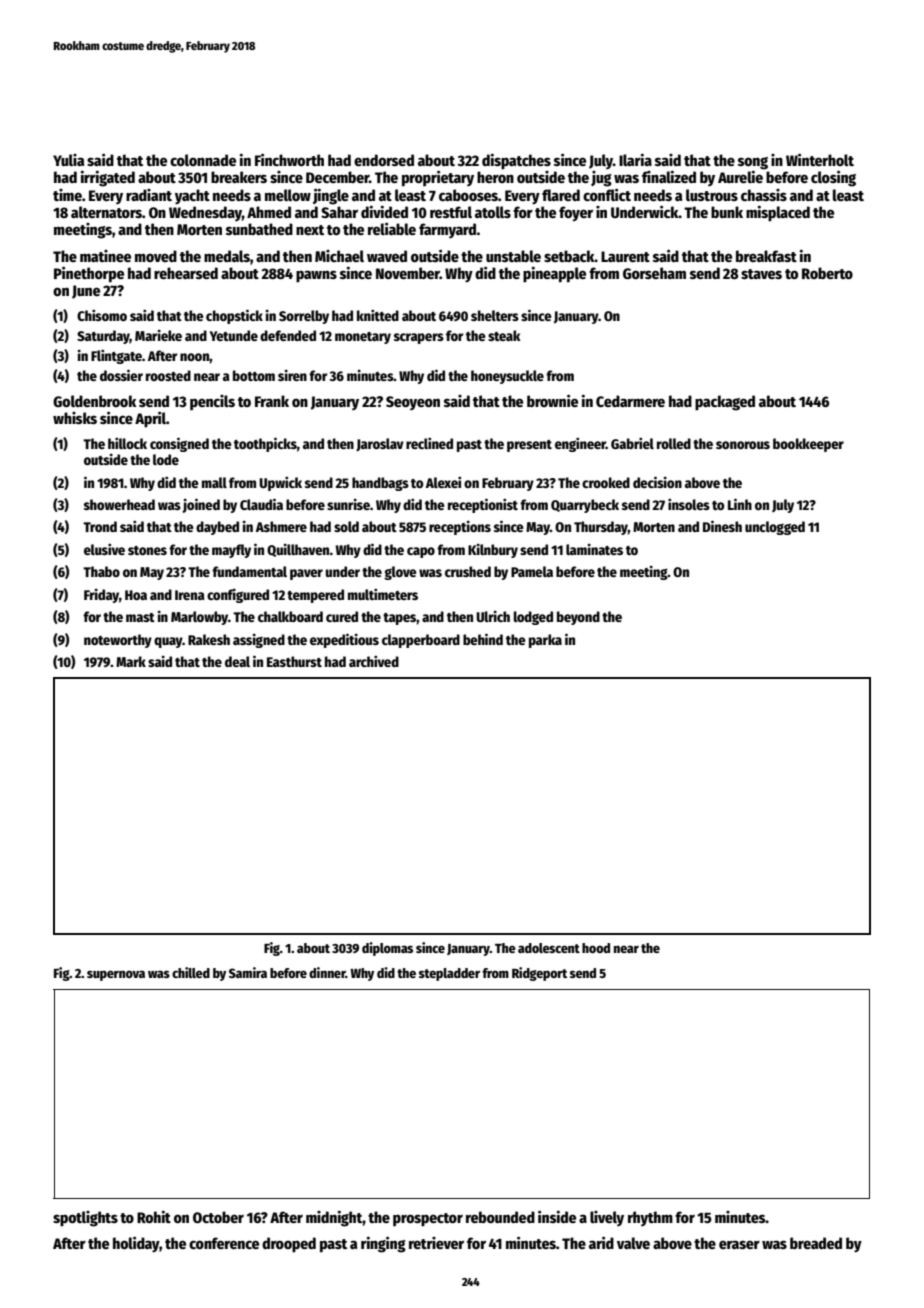  What do you see at coordinates (203, 160) in the screenshot?
I see `colonnade` at bounding box center [203, 160].
